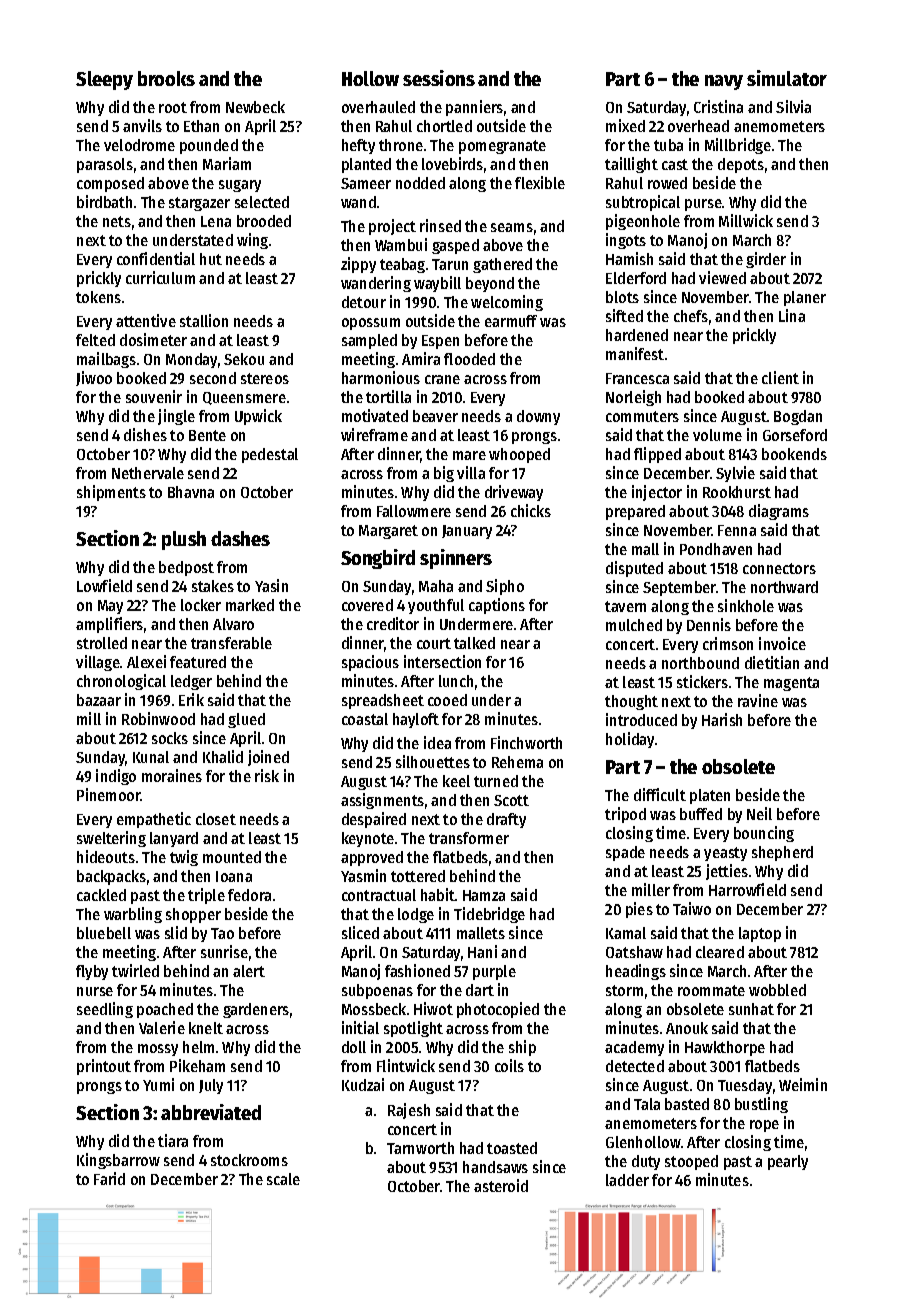  I want to click on Yasmin, so click(363, 875).
